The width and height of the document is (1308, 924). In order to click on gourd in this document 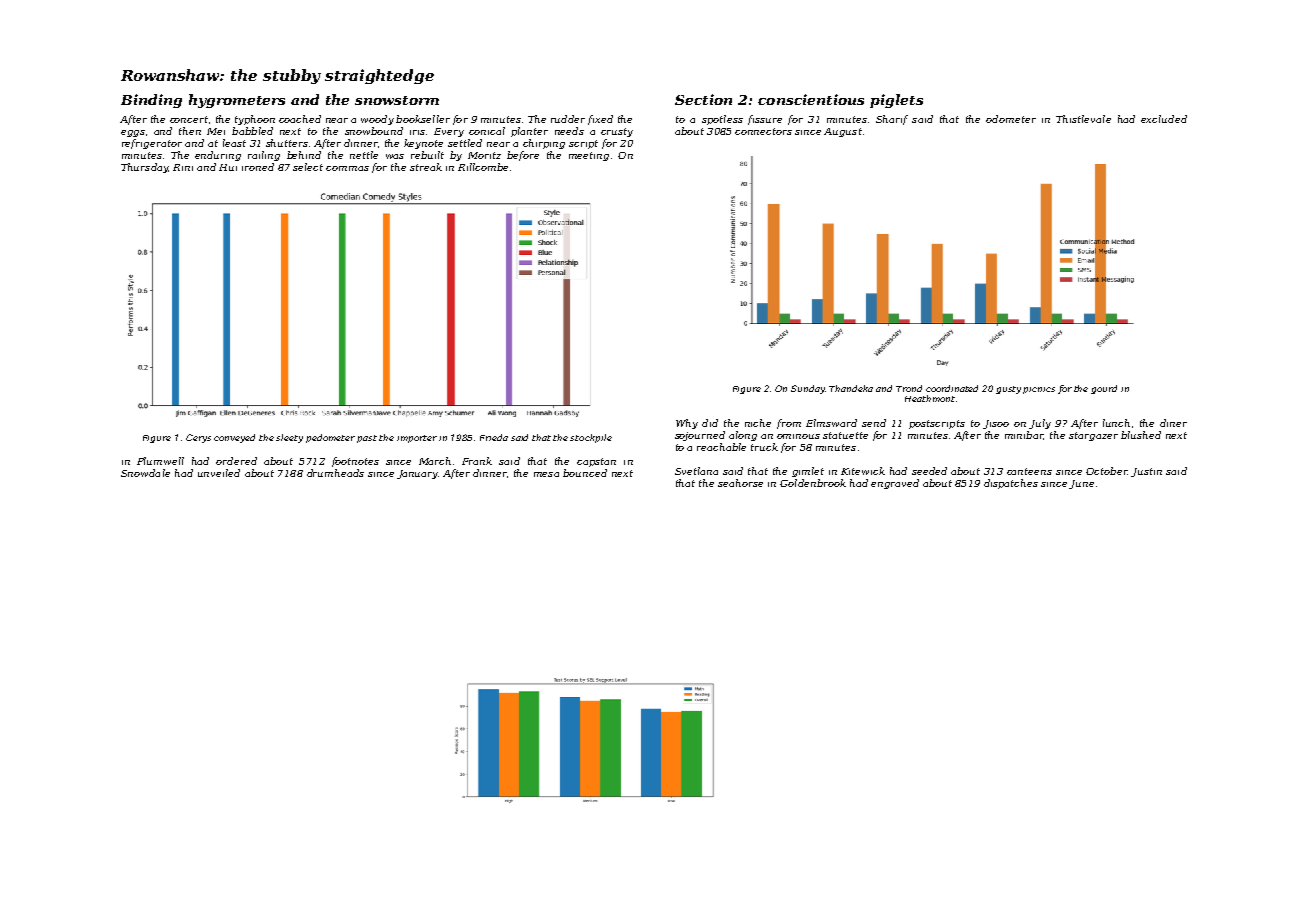, I will do `click(1104, 389)`.
